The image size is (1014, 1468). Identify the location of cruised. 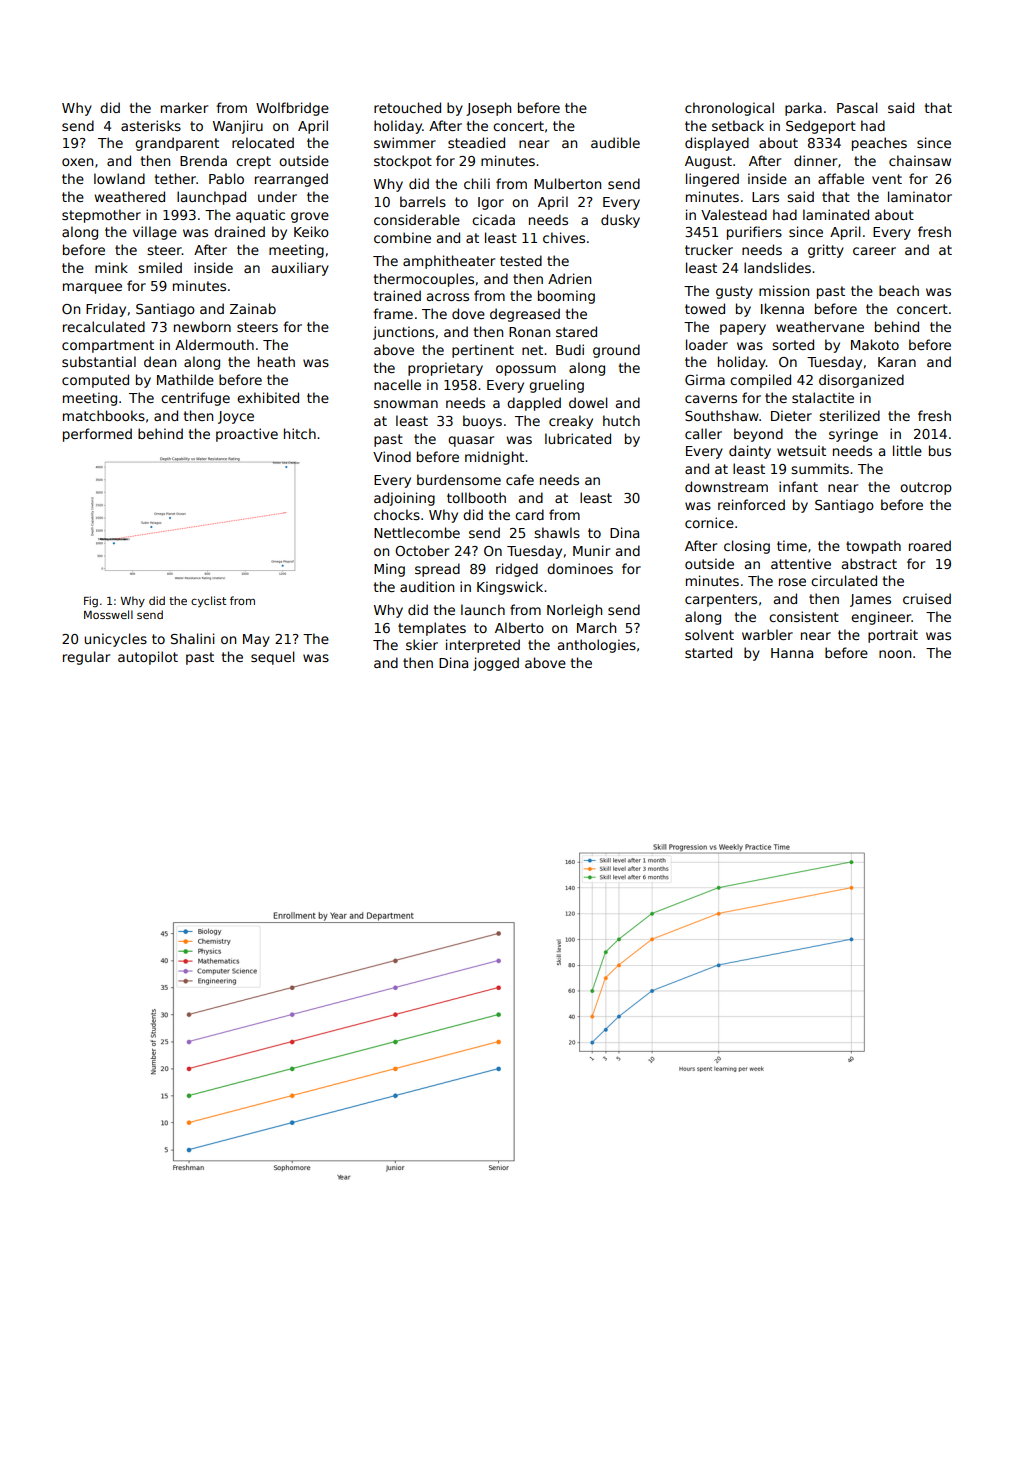
(927, 598).
